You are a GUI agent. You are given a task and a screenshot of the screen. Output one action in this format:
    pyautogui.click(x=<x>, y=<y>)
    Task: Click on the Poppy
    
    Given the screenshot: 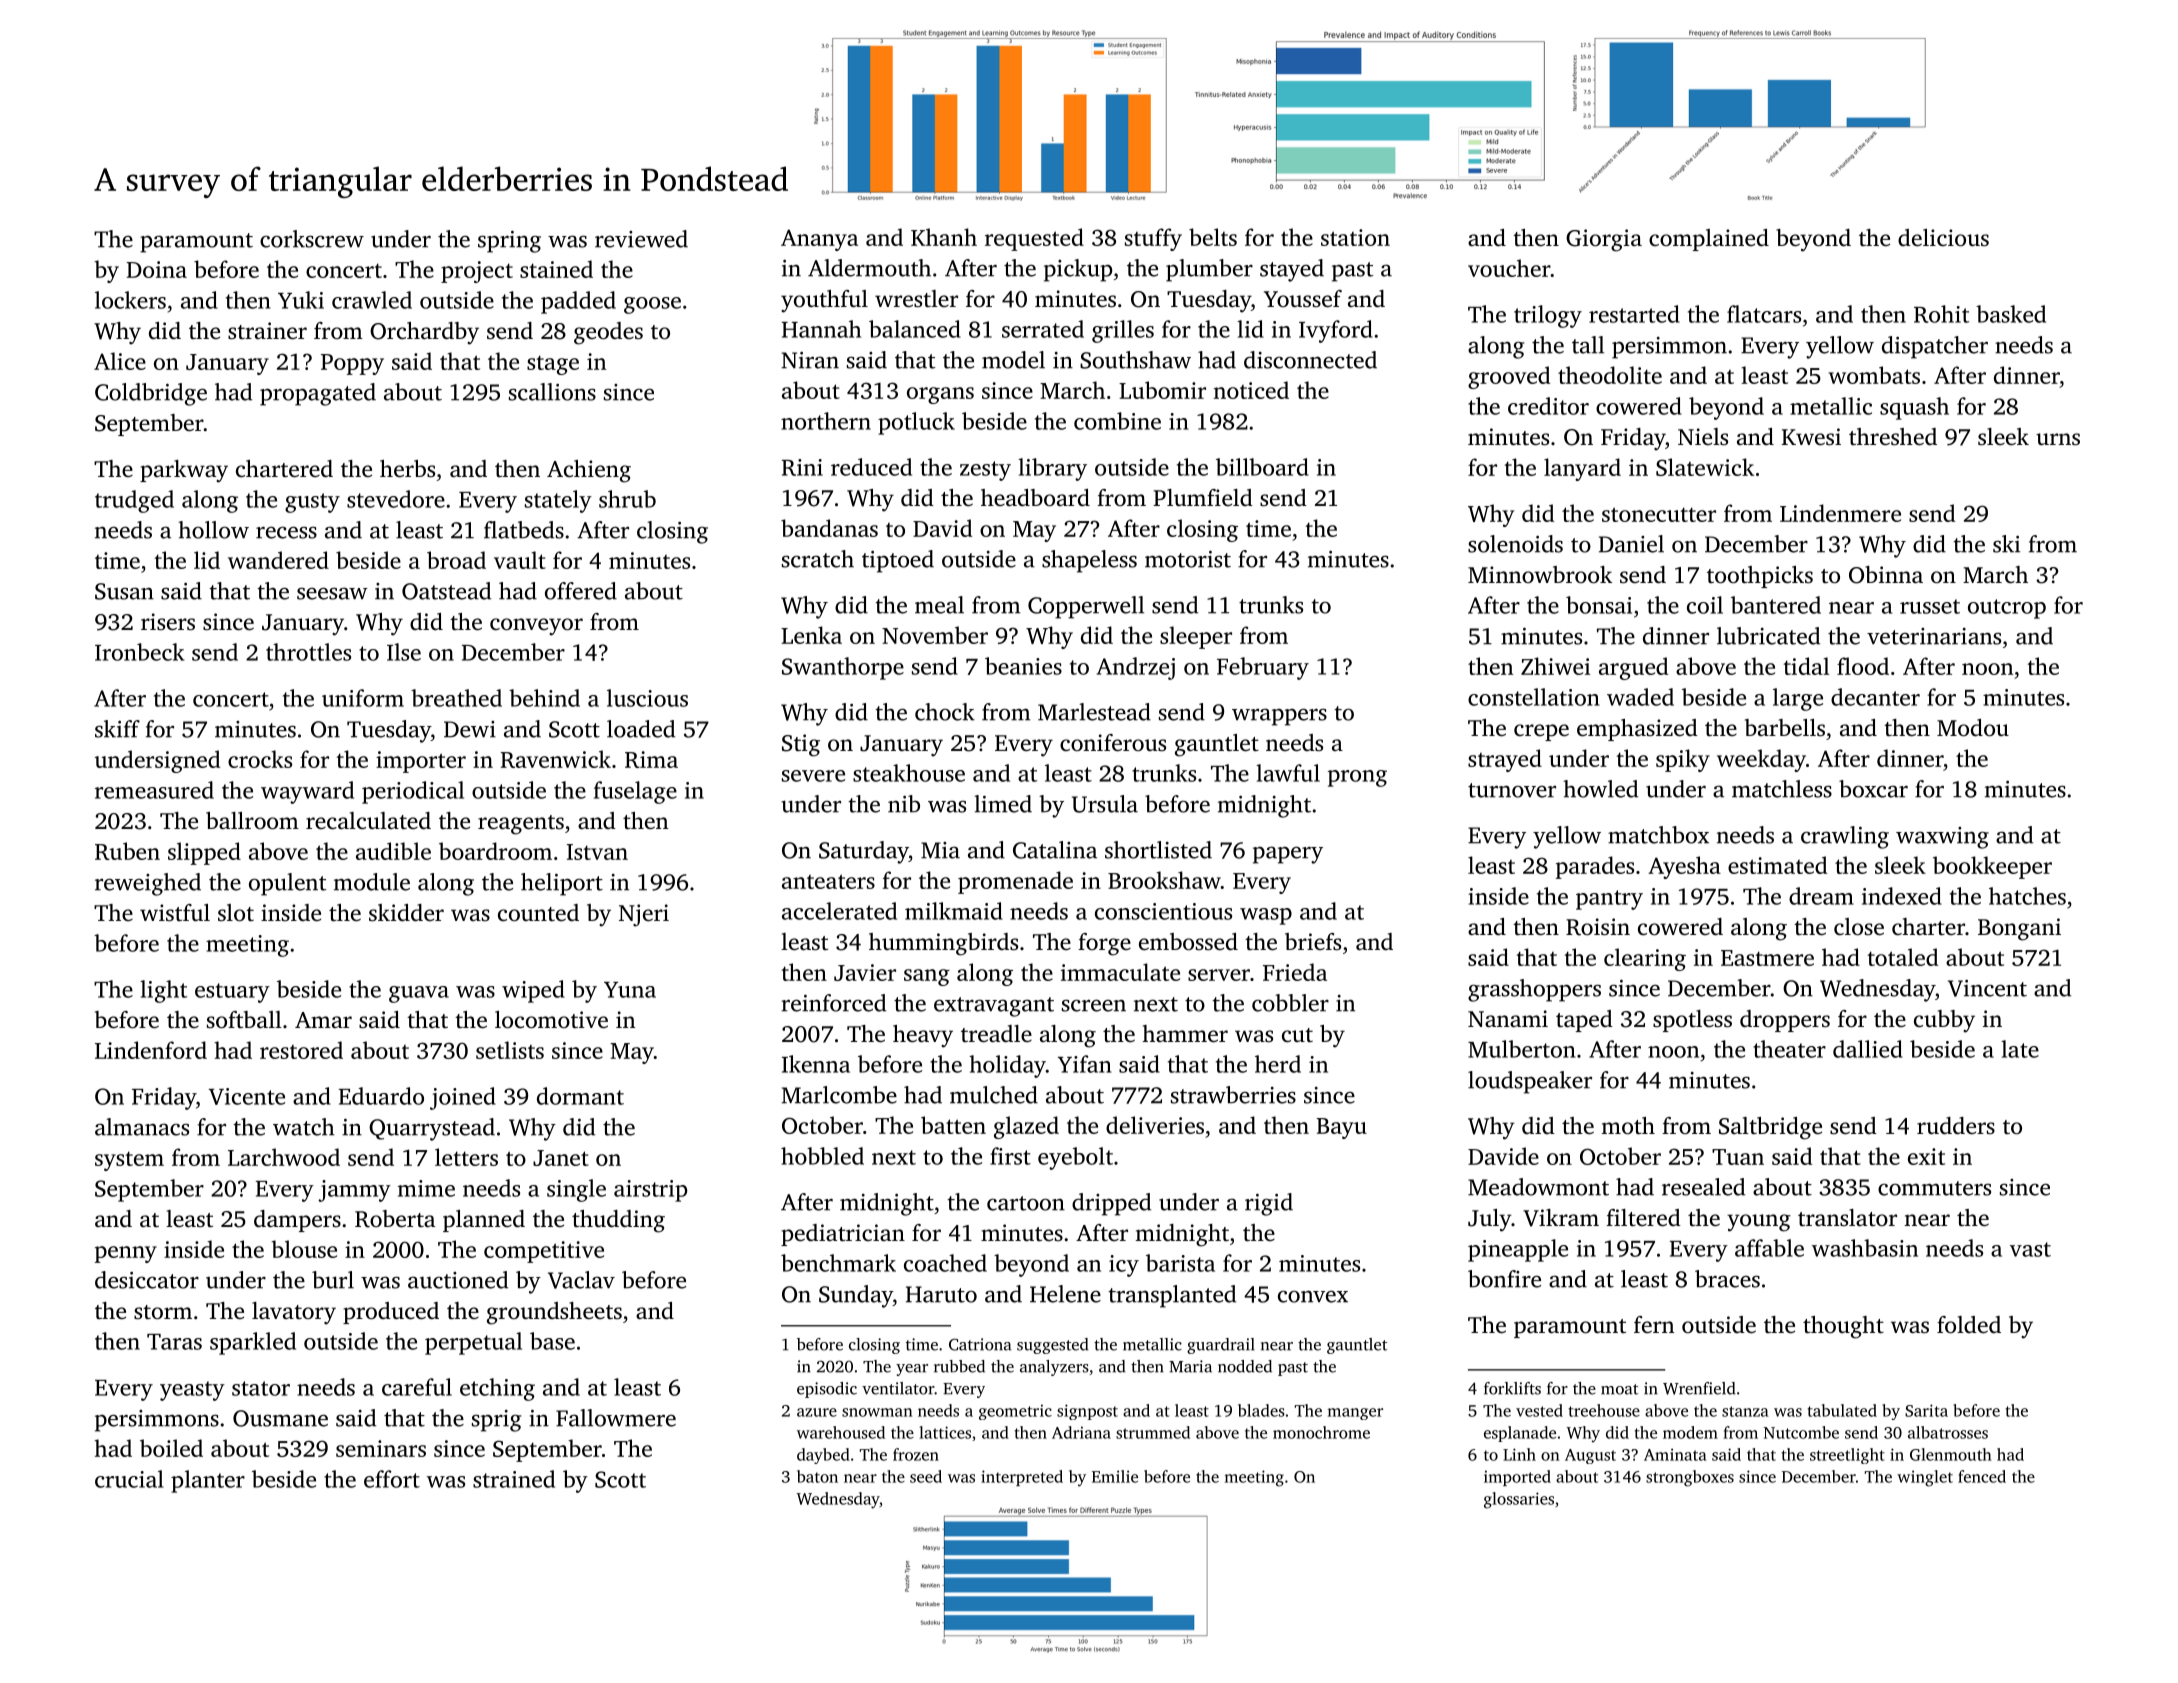 What is the action you would take?
    pyautogui.click(x=352, y=364)
